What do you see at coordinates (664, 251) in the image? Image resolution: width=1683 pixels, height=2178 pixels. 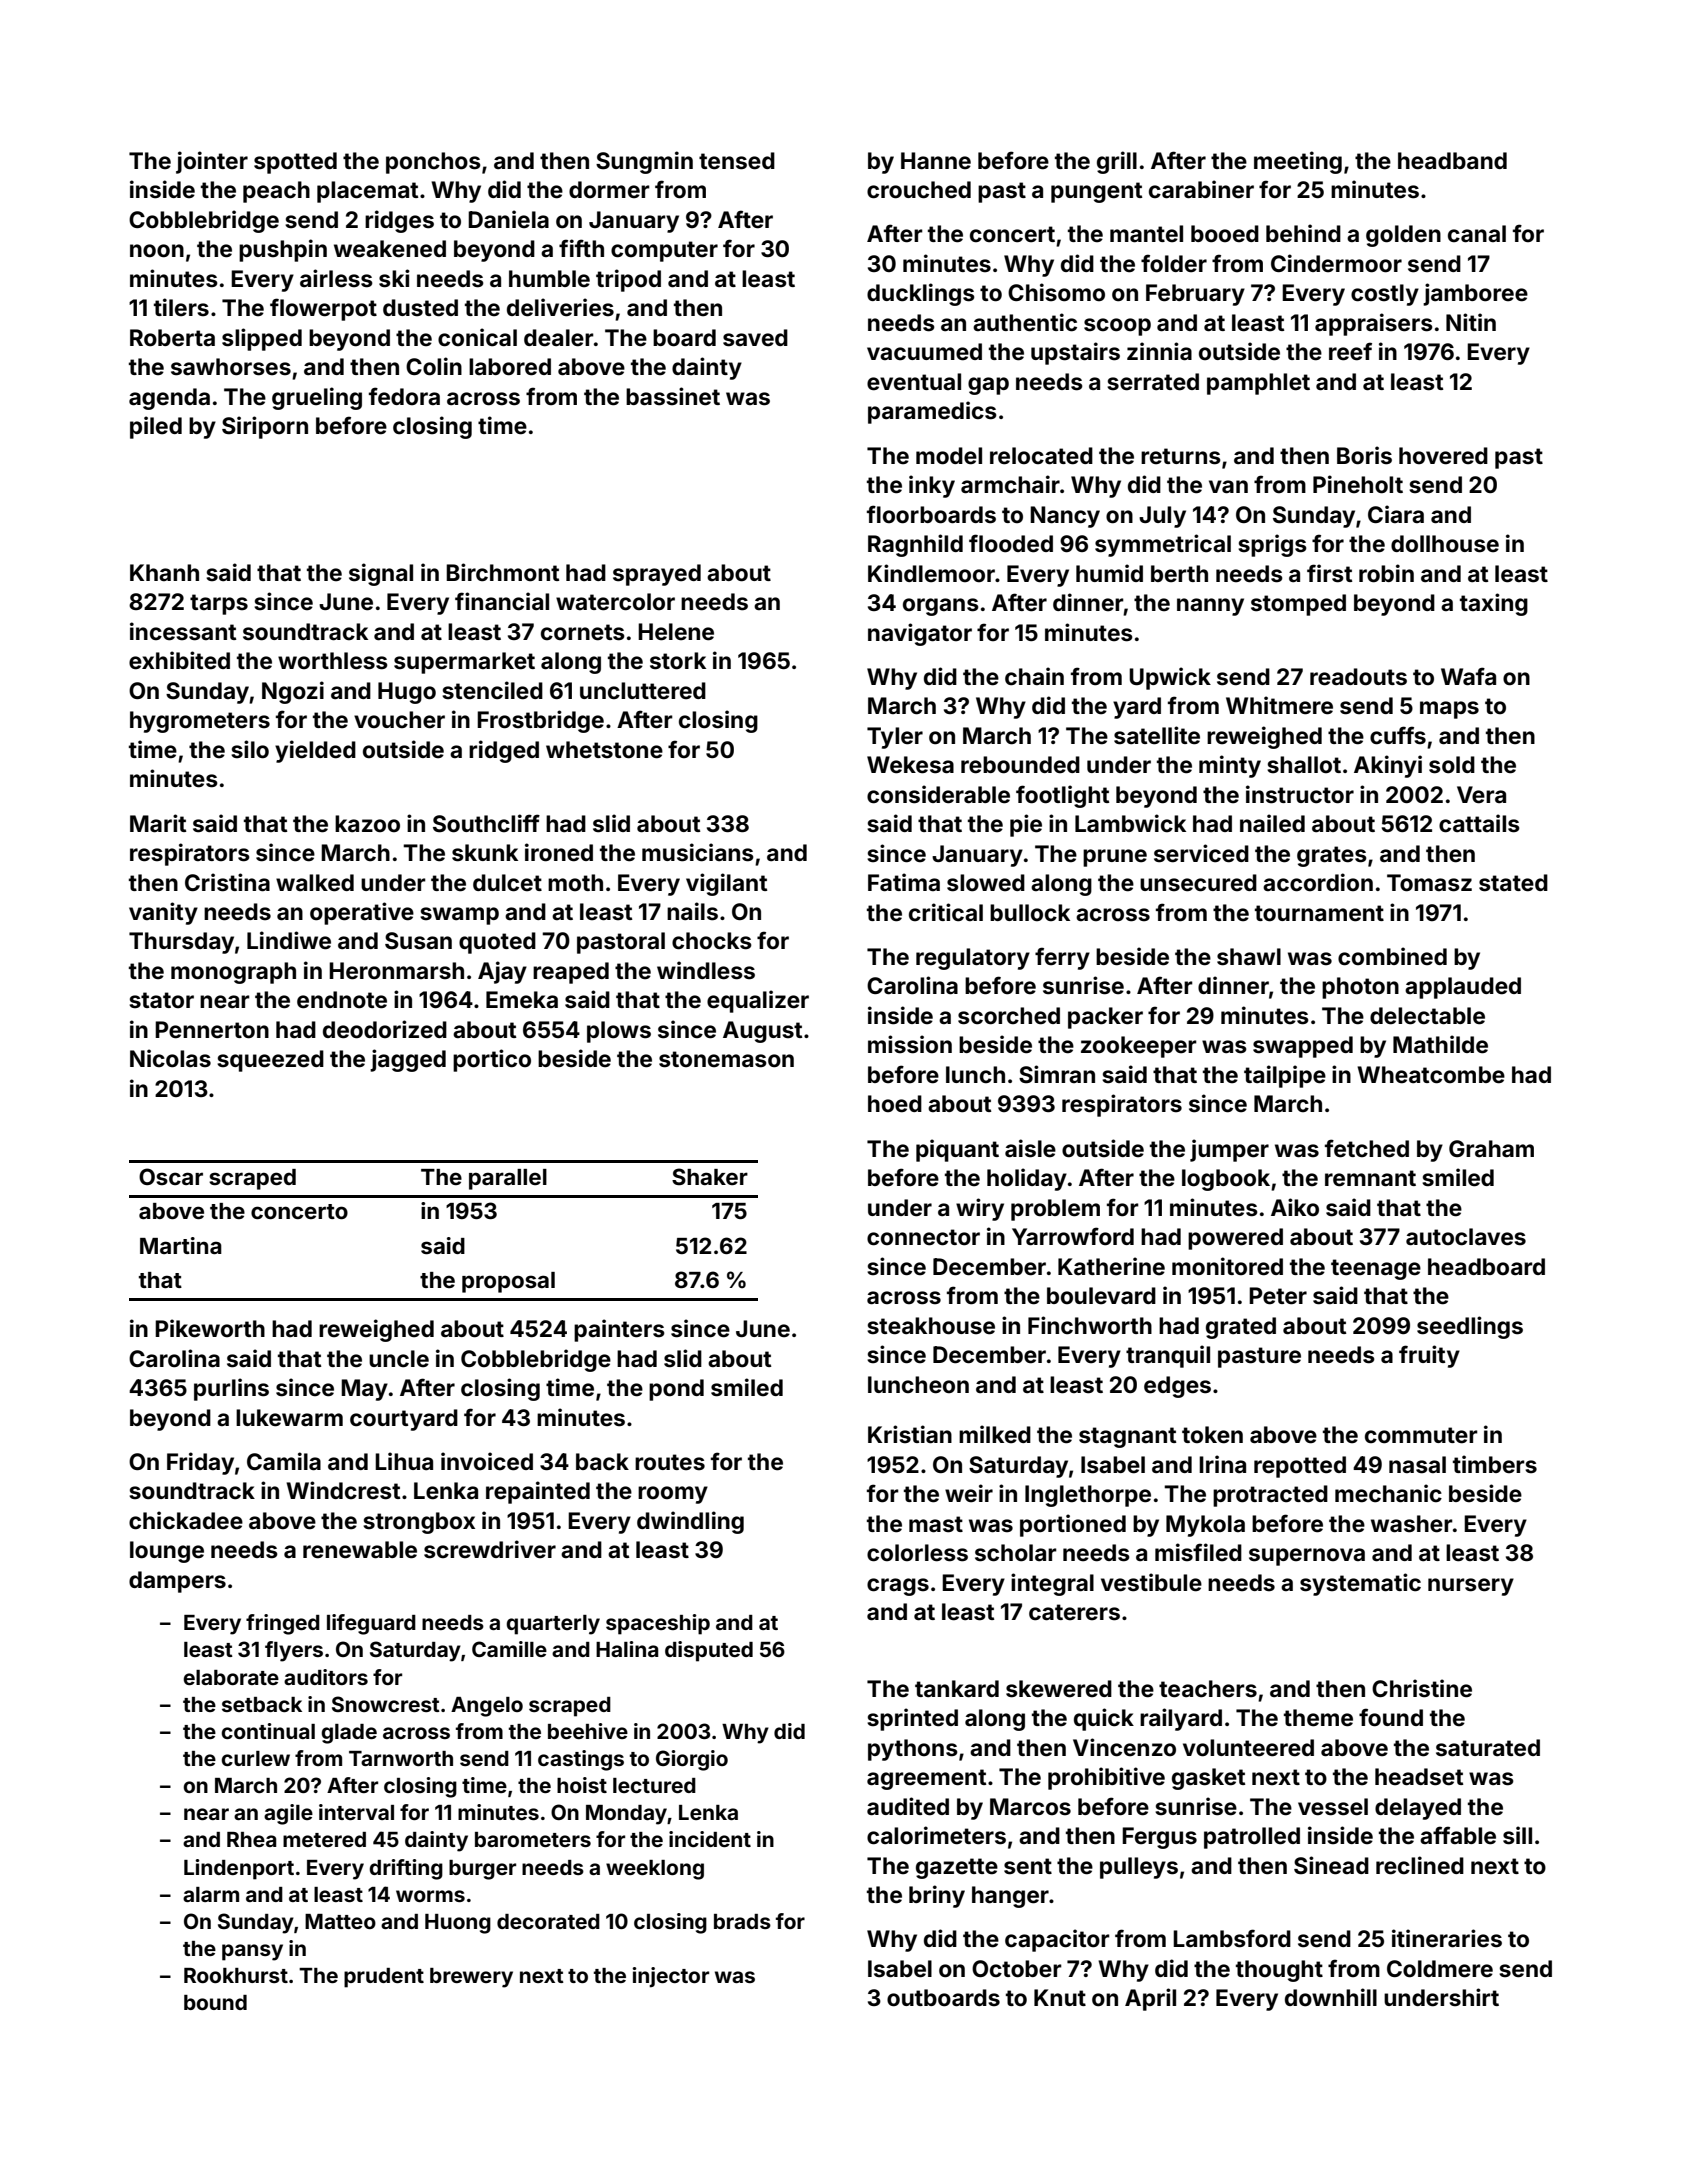 I see `computer` at bounding box center [664, 251].
